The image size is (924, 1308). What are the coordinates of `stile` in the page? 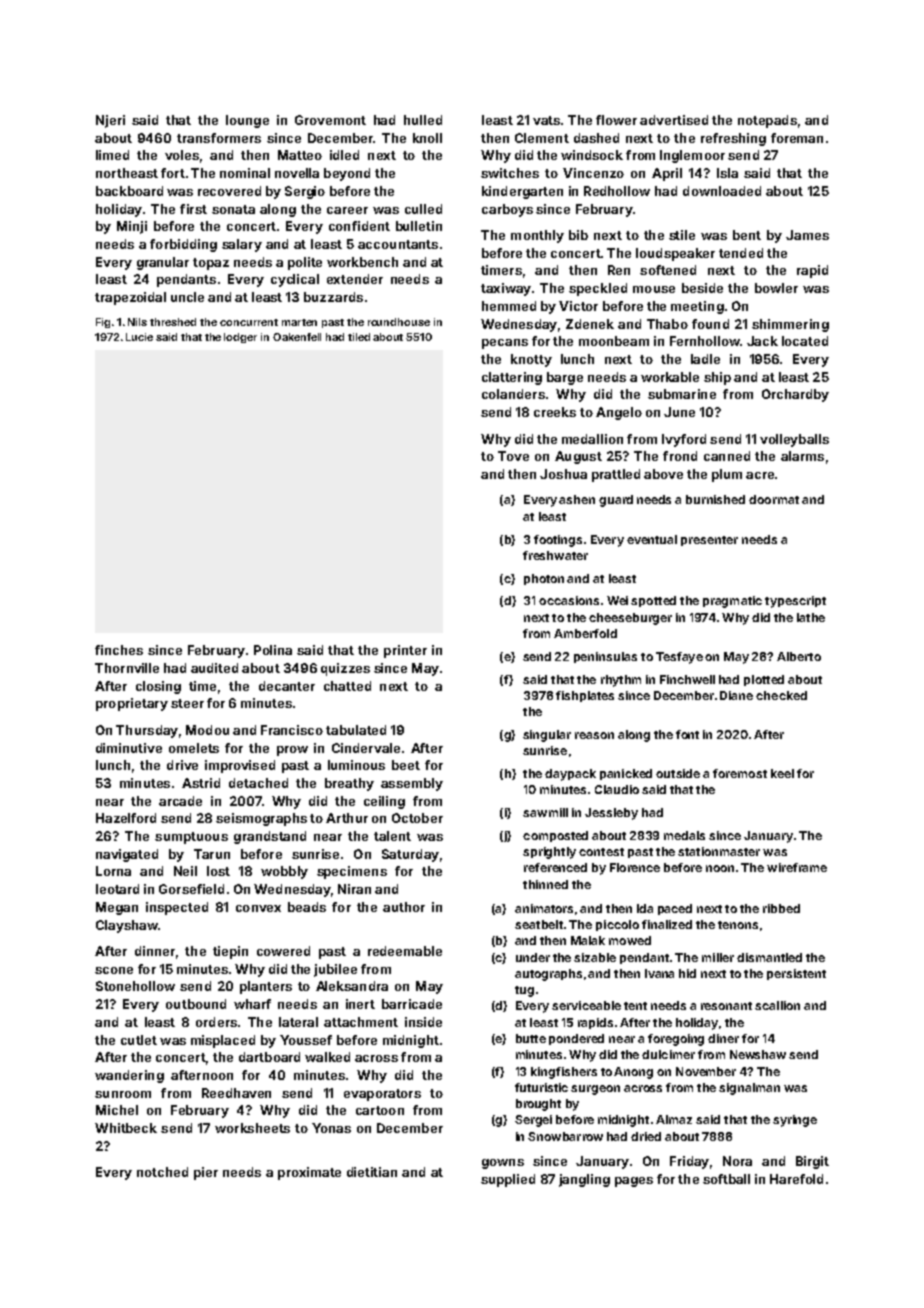 It's located at (682, 235).
